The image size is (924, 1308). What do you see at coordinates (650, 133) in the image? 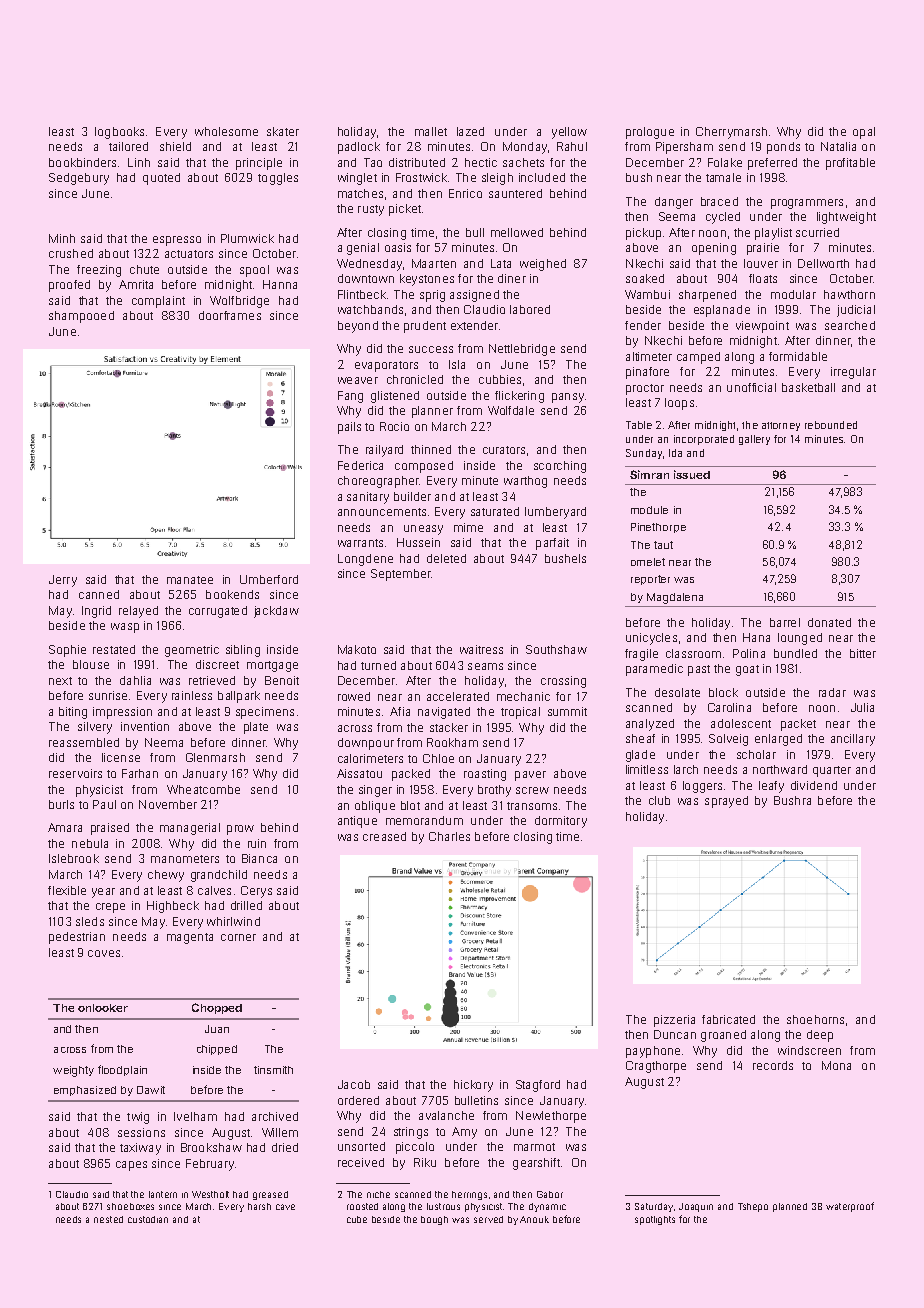
I see `prologue` at bounding box center [650, 133].
